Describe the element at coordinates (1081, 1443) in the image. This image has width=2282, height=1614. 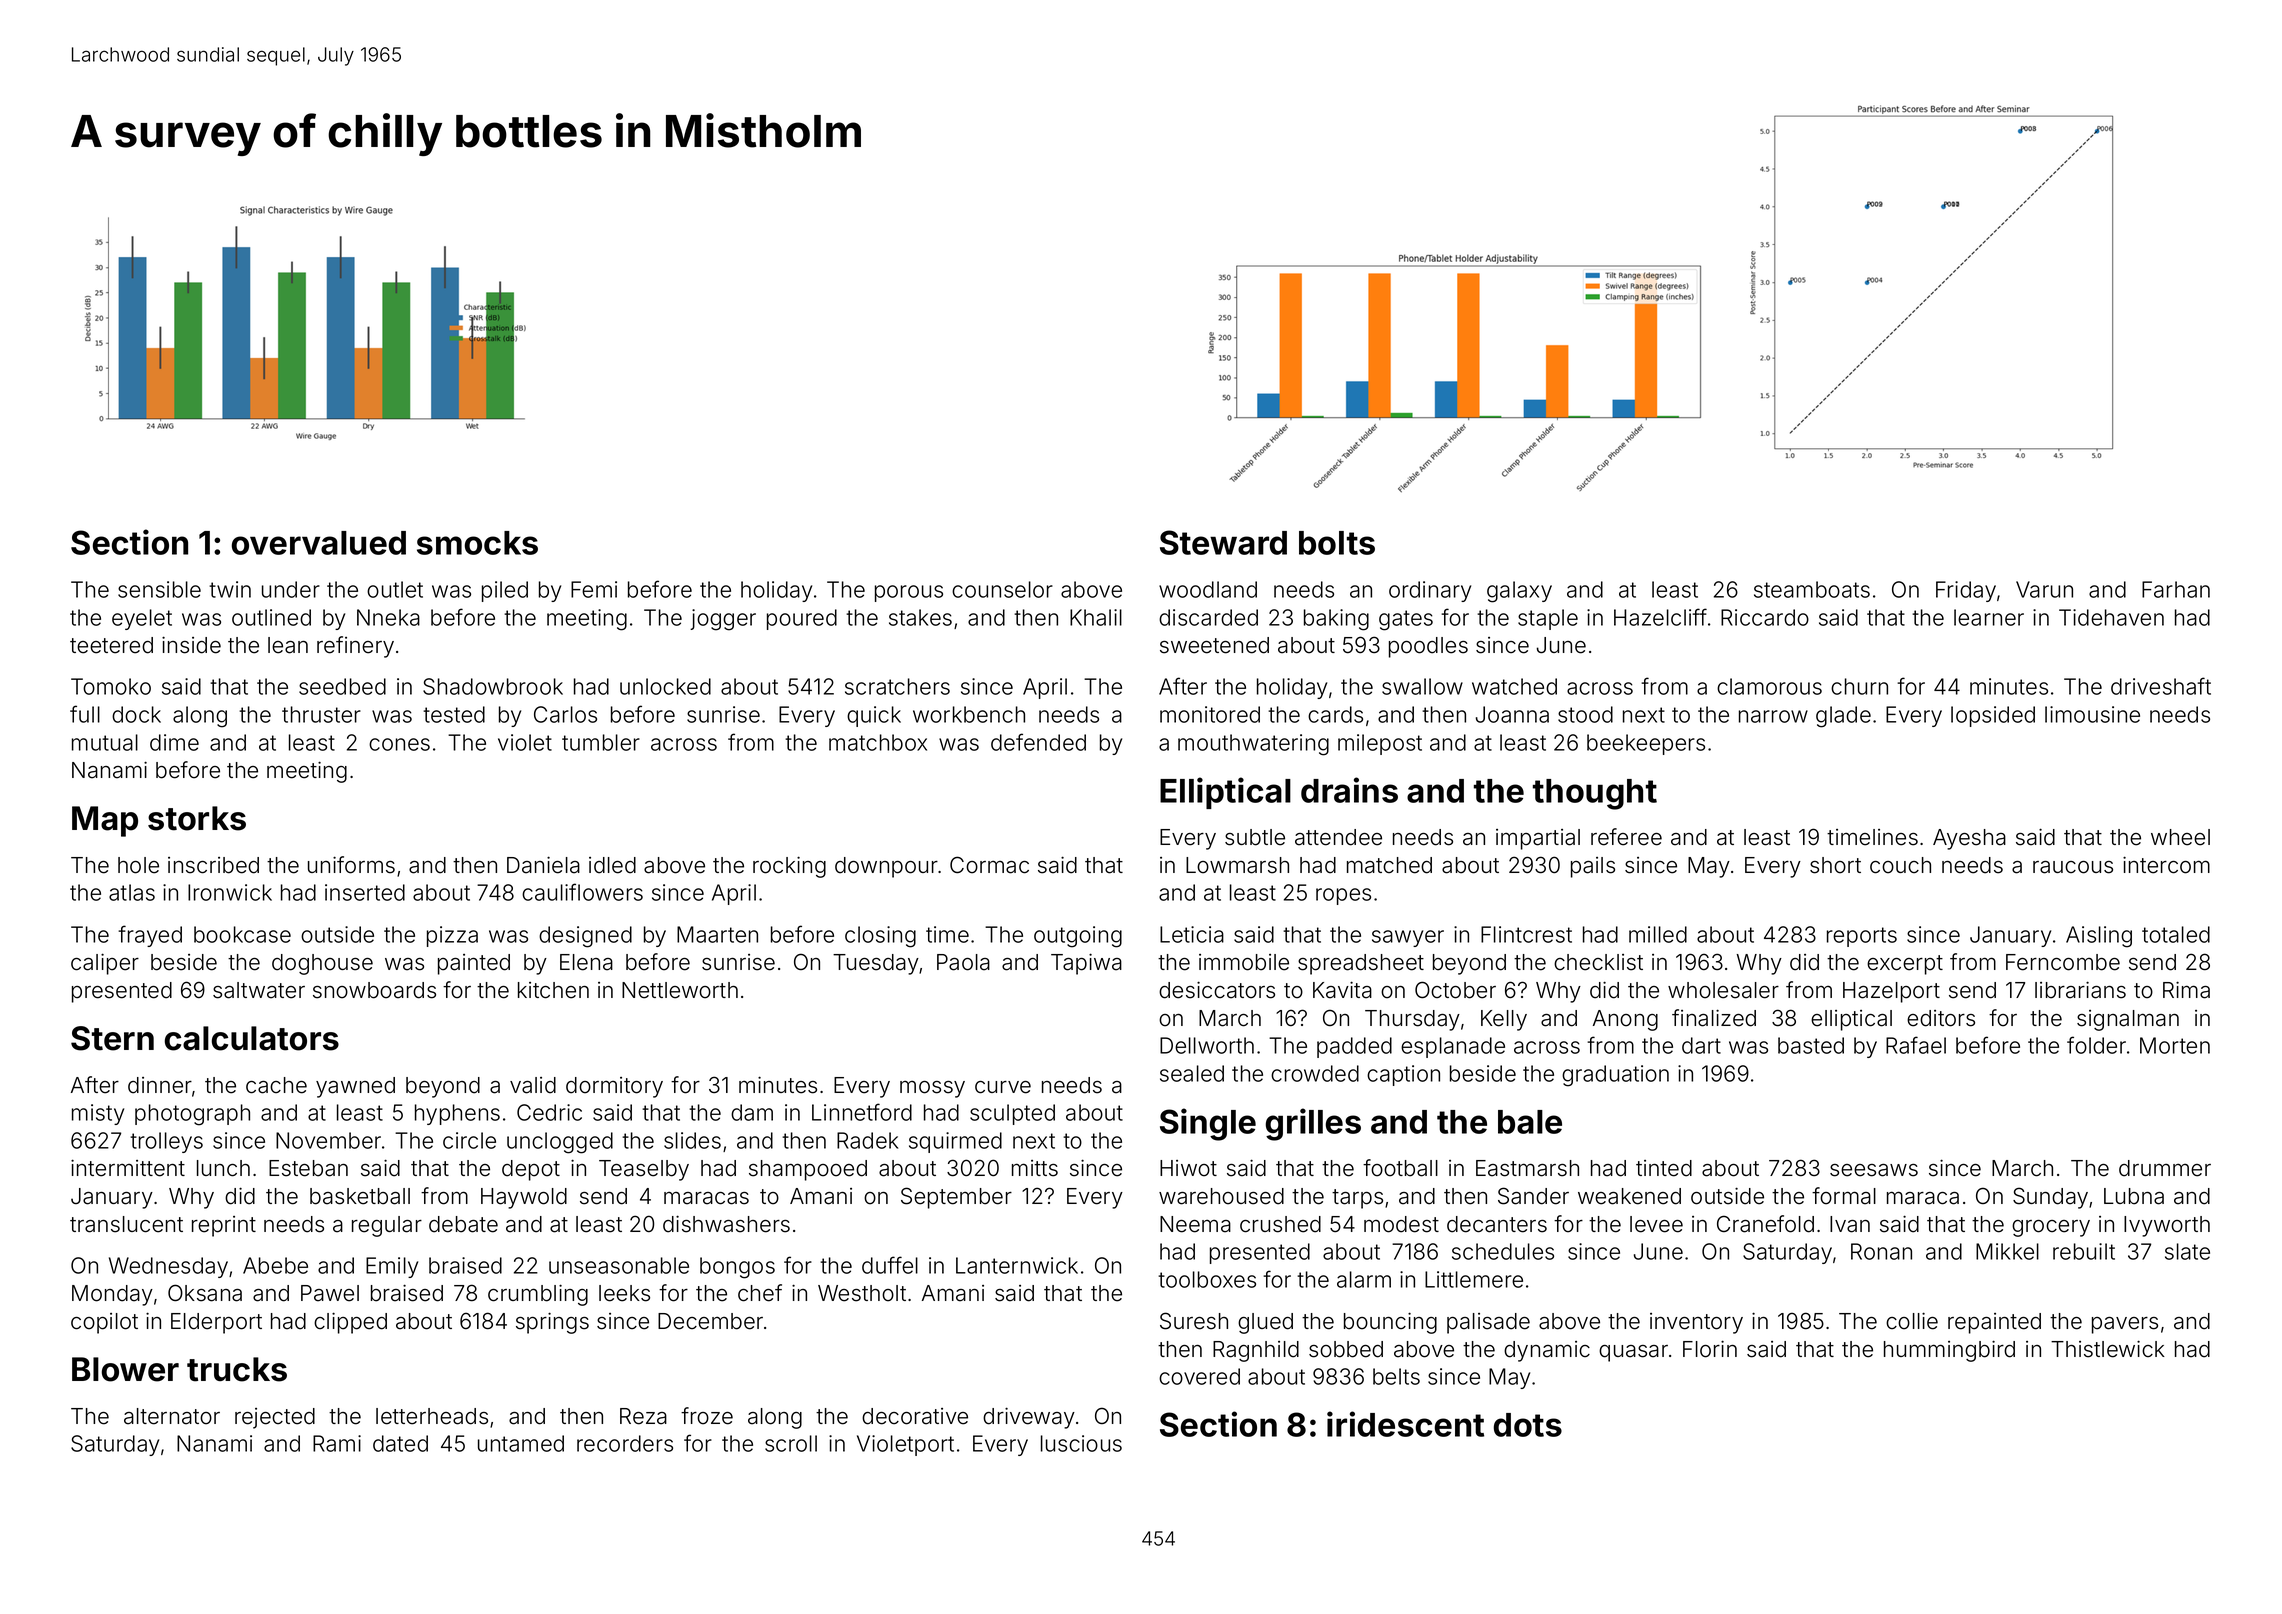
I see `luscious` at that location.
